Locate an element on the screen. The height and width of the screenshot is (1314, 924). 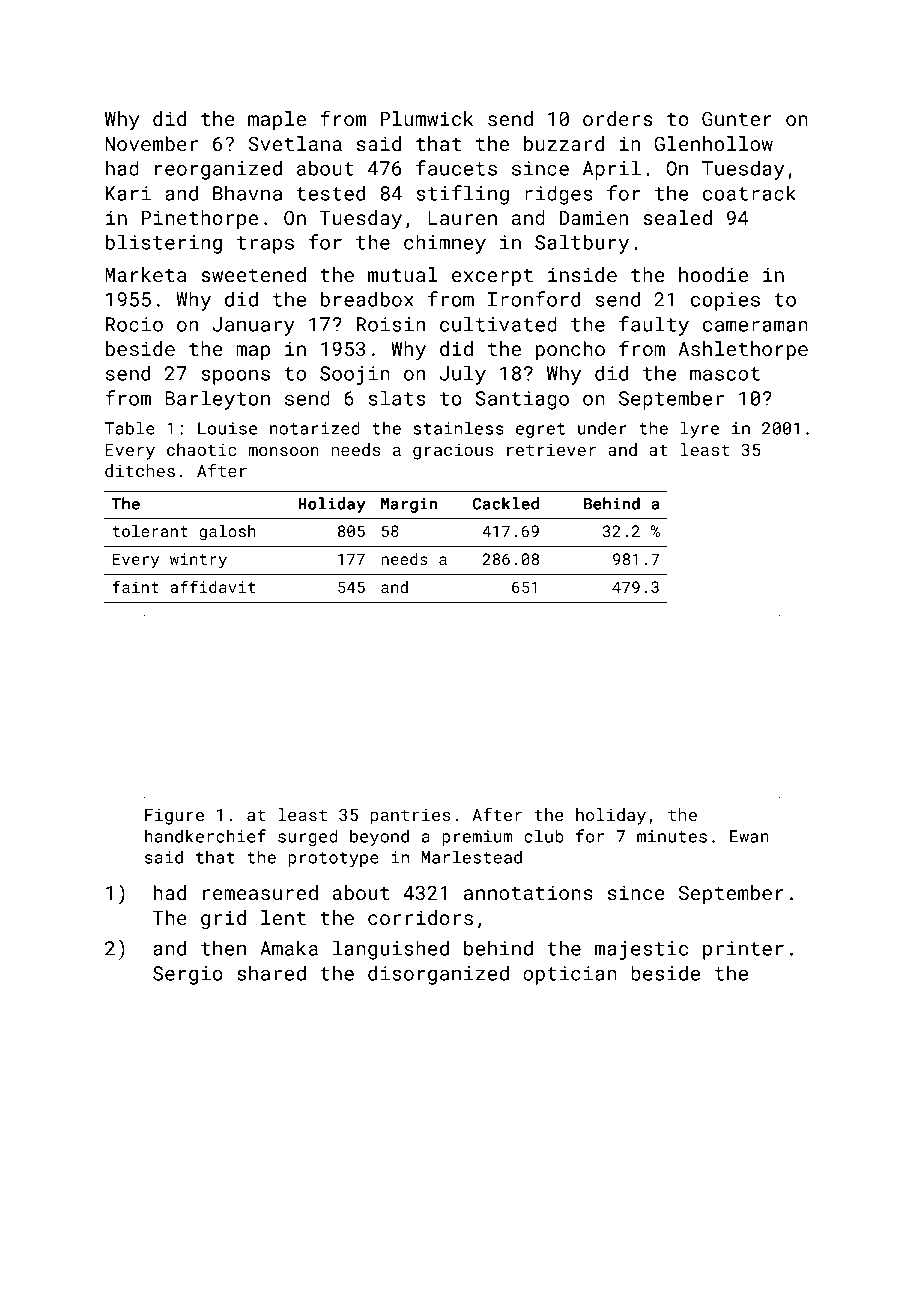
Gunter is located at coordinates (737, 118).
